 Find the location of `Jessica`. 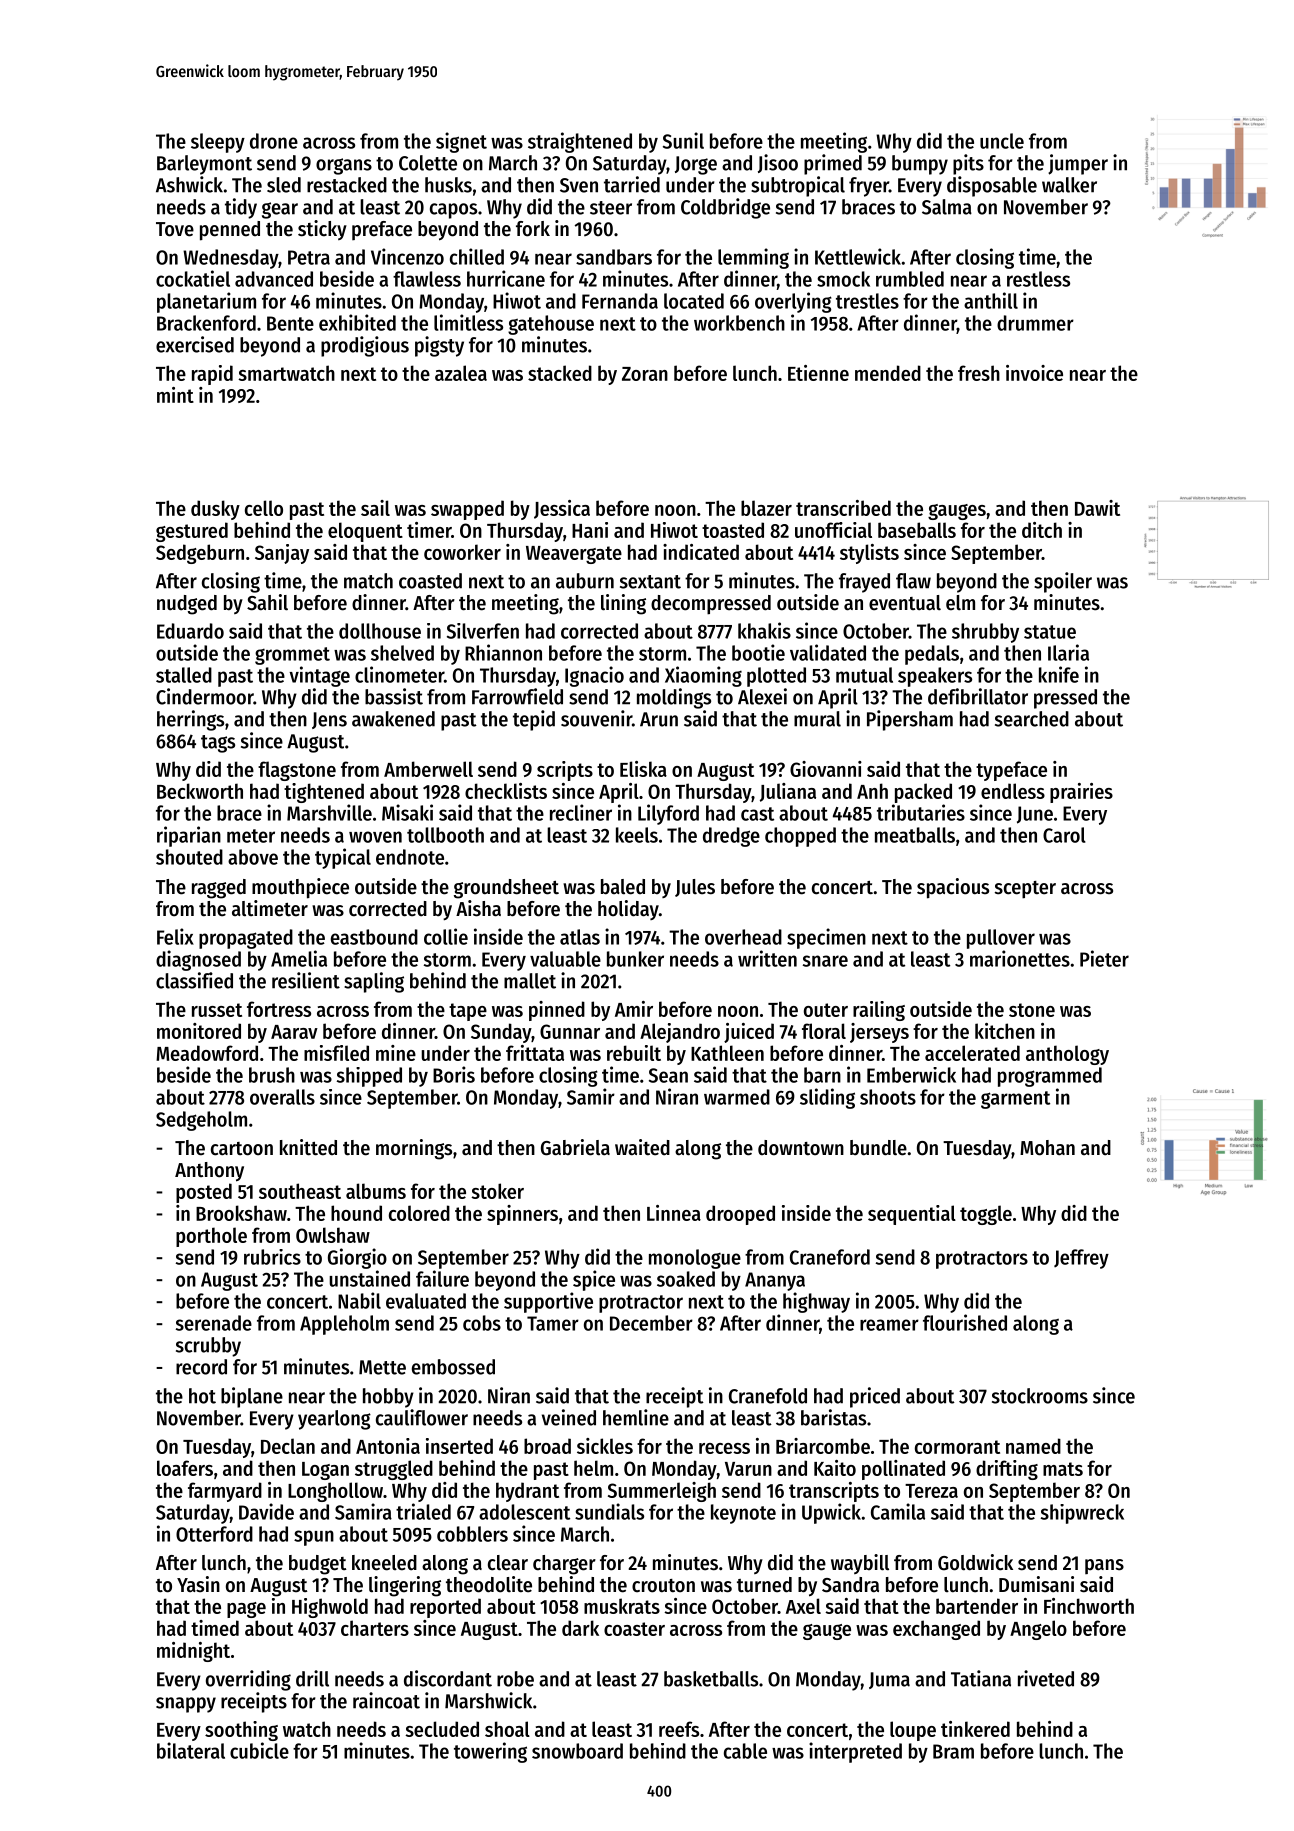

Jessica is located at coordinates (562, 509).
